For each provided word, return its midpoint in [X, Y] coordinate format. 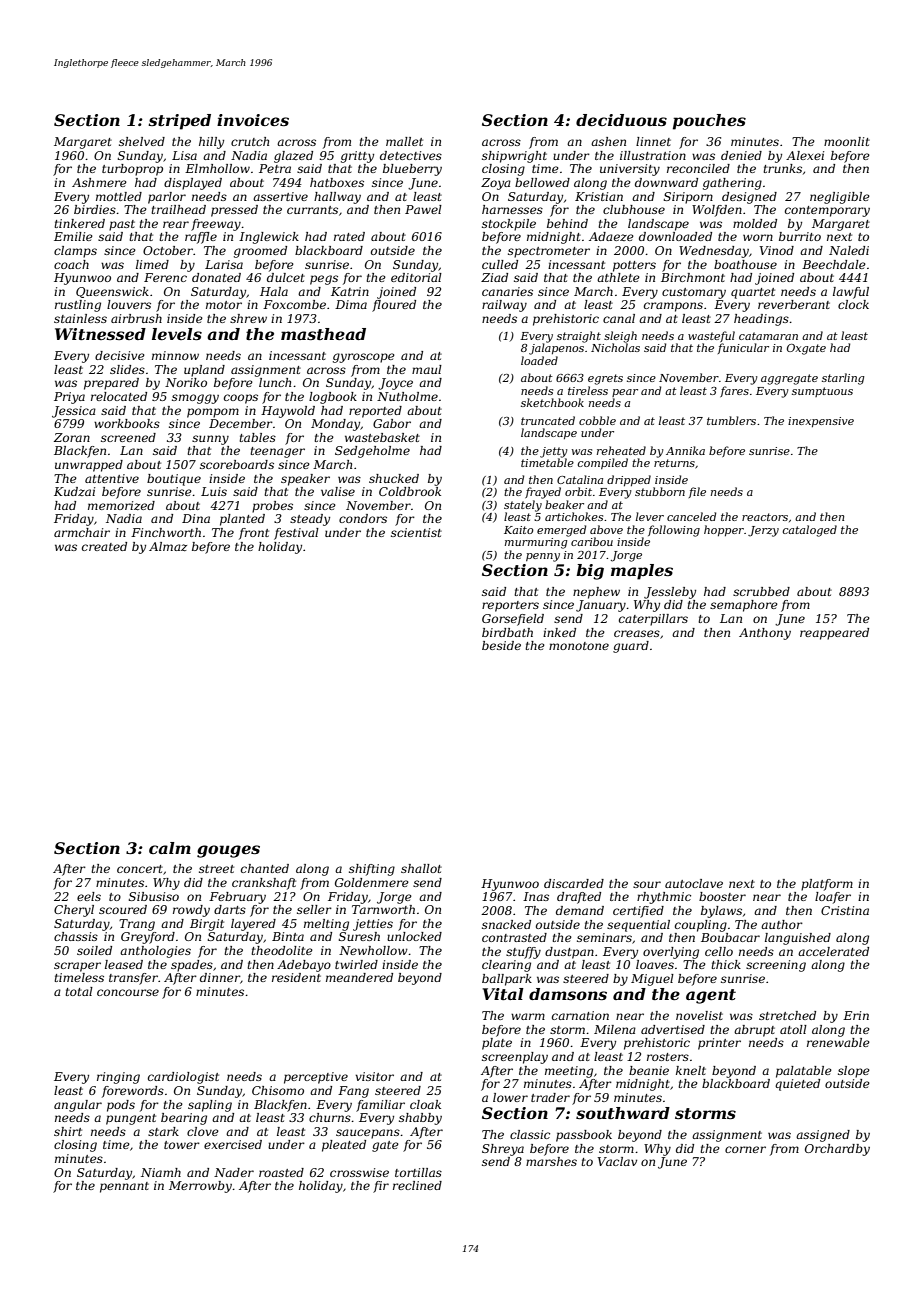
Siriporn [688, 198]
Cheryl [74, 911]
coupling [701, 926]
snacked [506, 924]
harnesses [512, 209]
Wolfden [717, 211]
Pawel [423, 209]
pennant [124, 1187]
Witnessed [100, 334]
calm [170, 848]
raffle [201, 238]
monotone [579, 646]
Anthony [765, 634]
